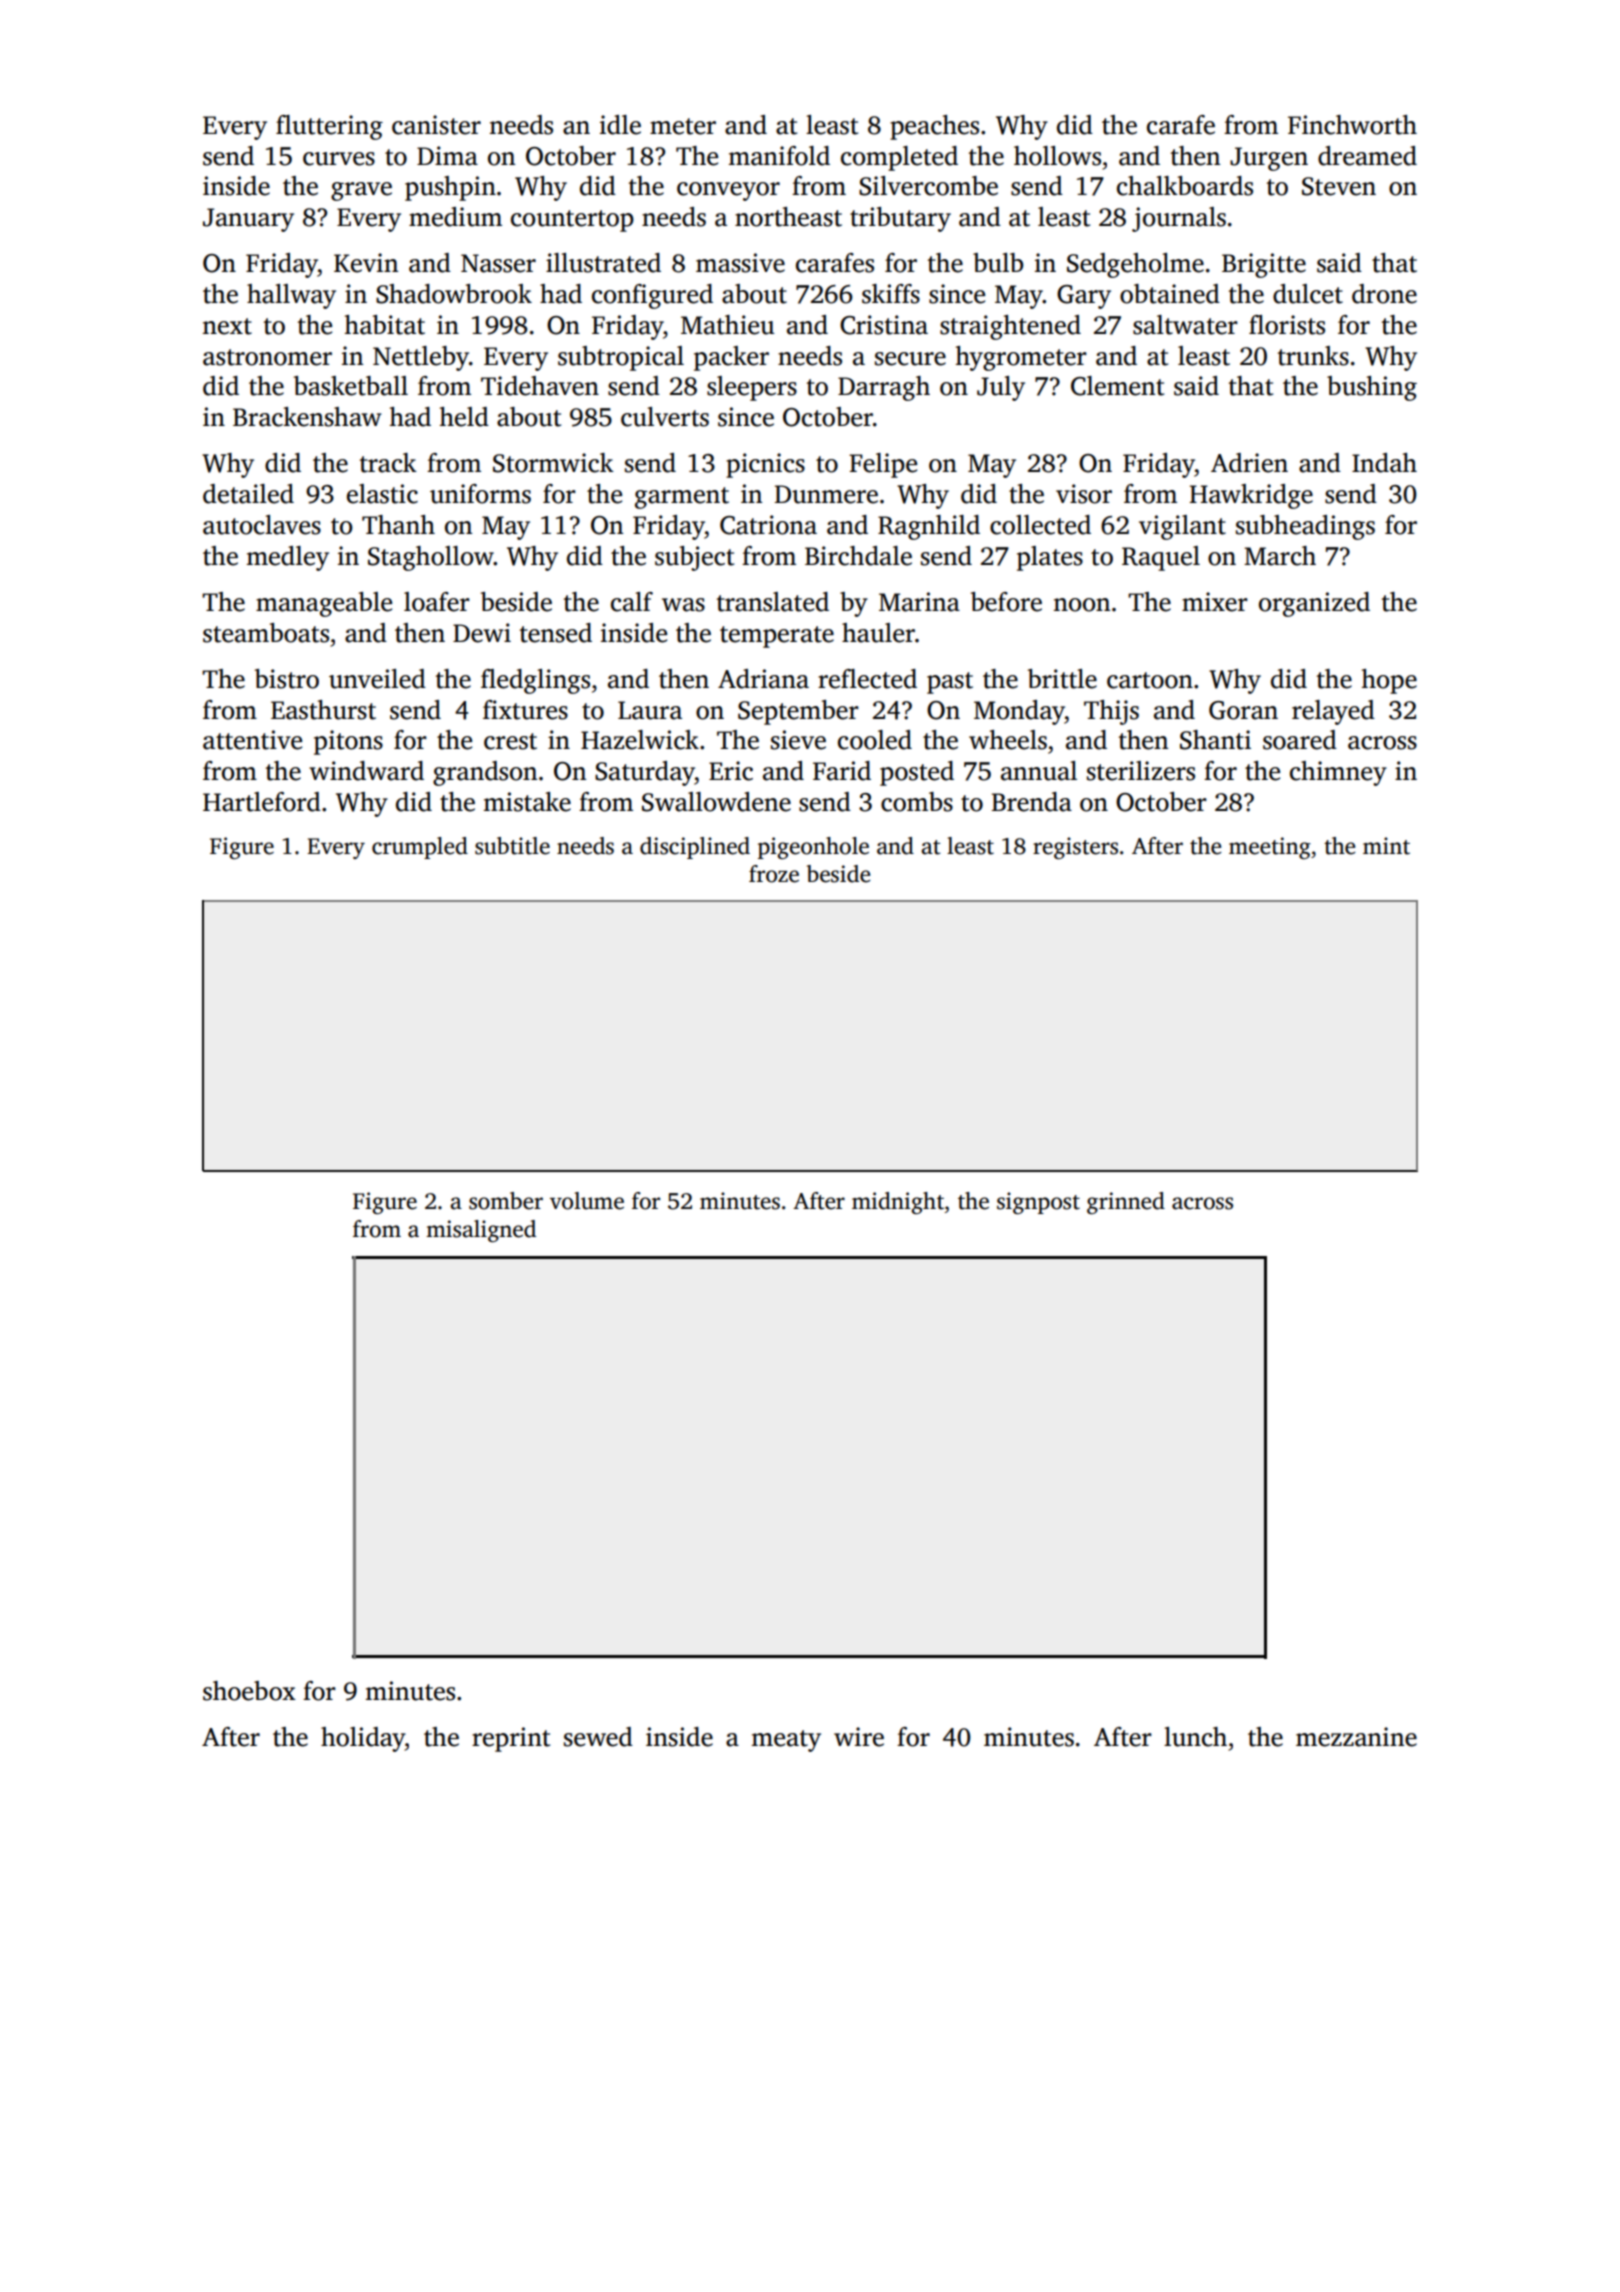  Describe the element at coordinates (1126, 1203) in the page. I see `grinned` at that location.
